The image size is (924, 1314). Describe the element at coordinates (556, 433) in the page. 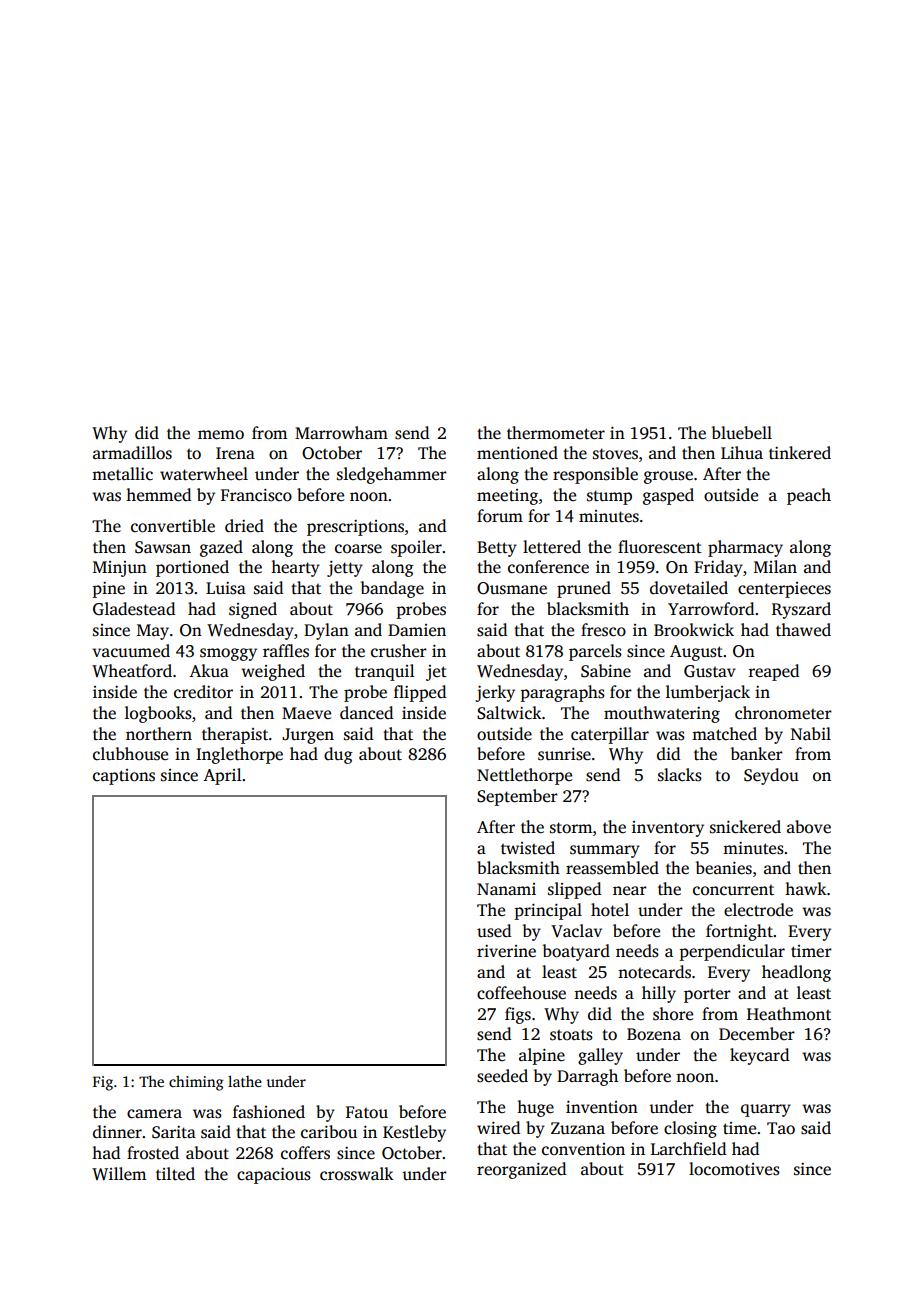

I see `thermometer` at that location.
